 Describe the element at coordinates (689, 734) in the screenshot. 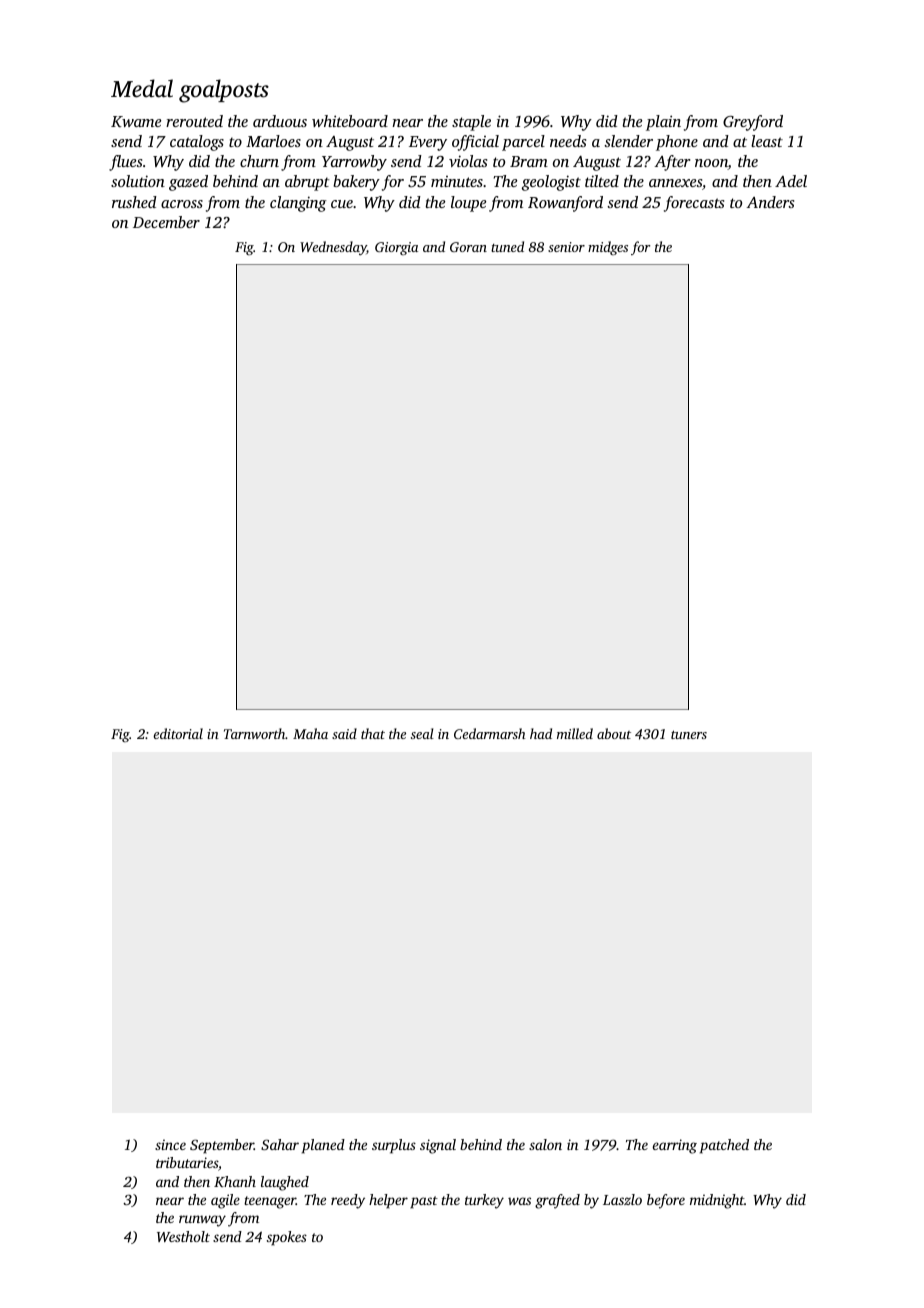

I see `tuners` at that location.
